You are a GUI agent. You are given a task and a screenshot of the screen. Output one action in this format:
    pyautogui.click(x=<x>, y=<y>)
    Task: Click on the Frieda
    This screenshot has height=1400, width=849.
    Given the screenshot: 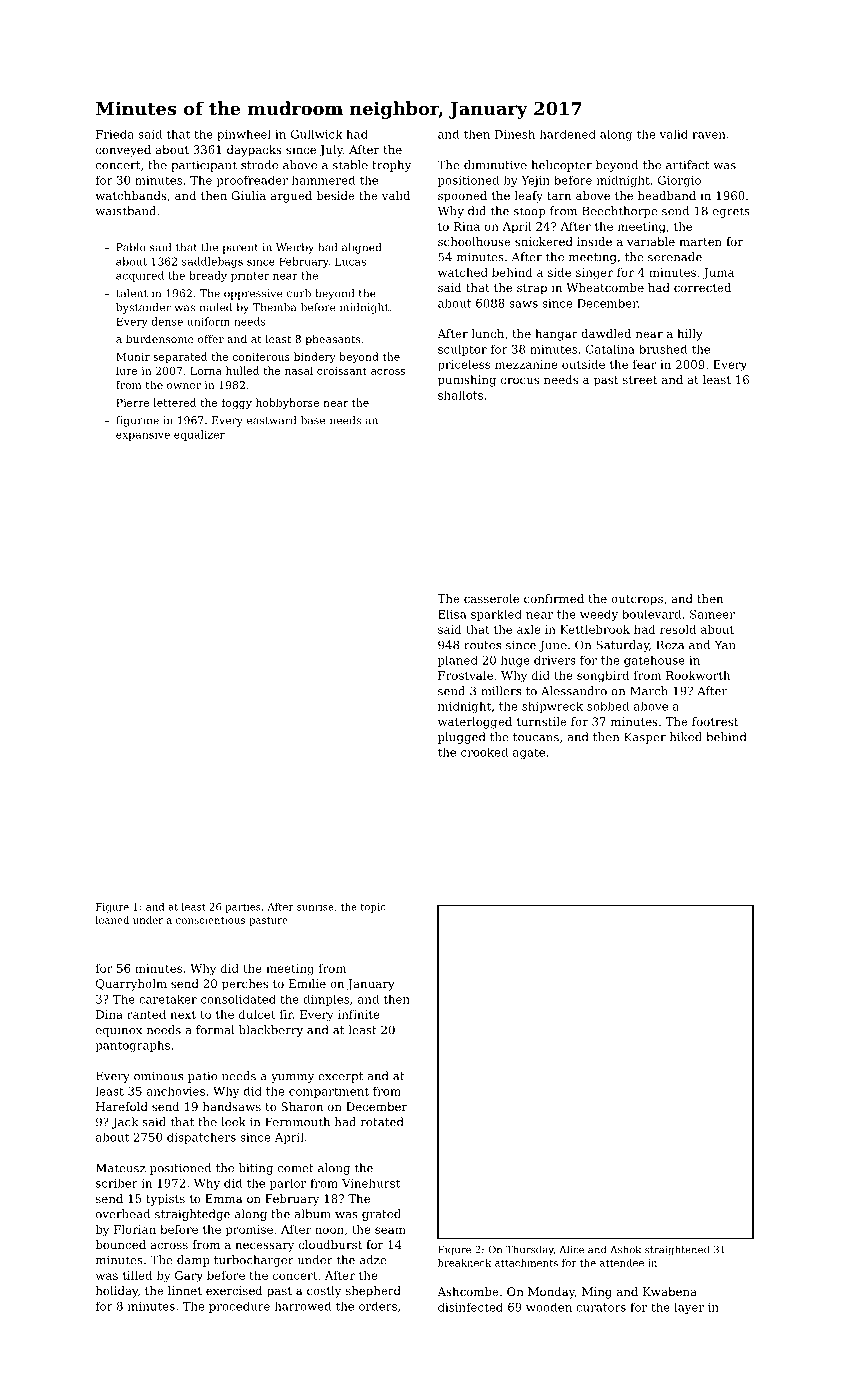 What is the action you would take?
    pyautogui.click(x=115, y=134)
